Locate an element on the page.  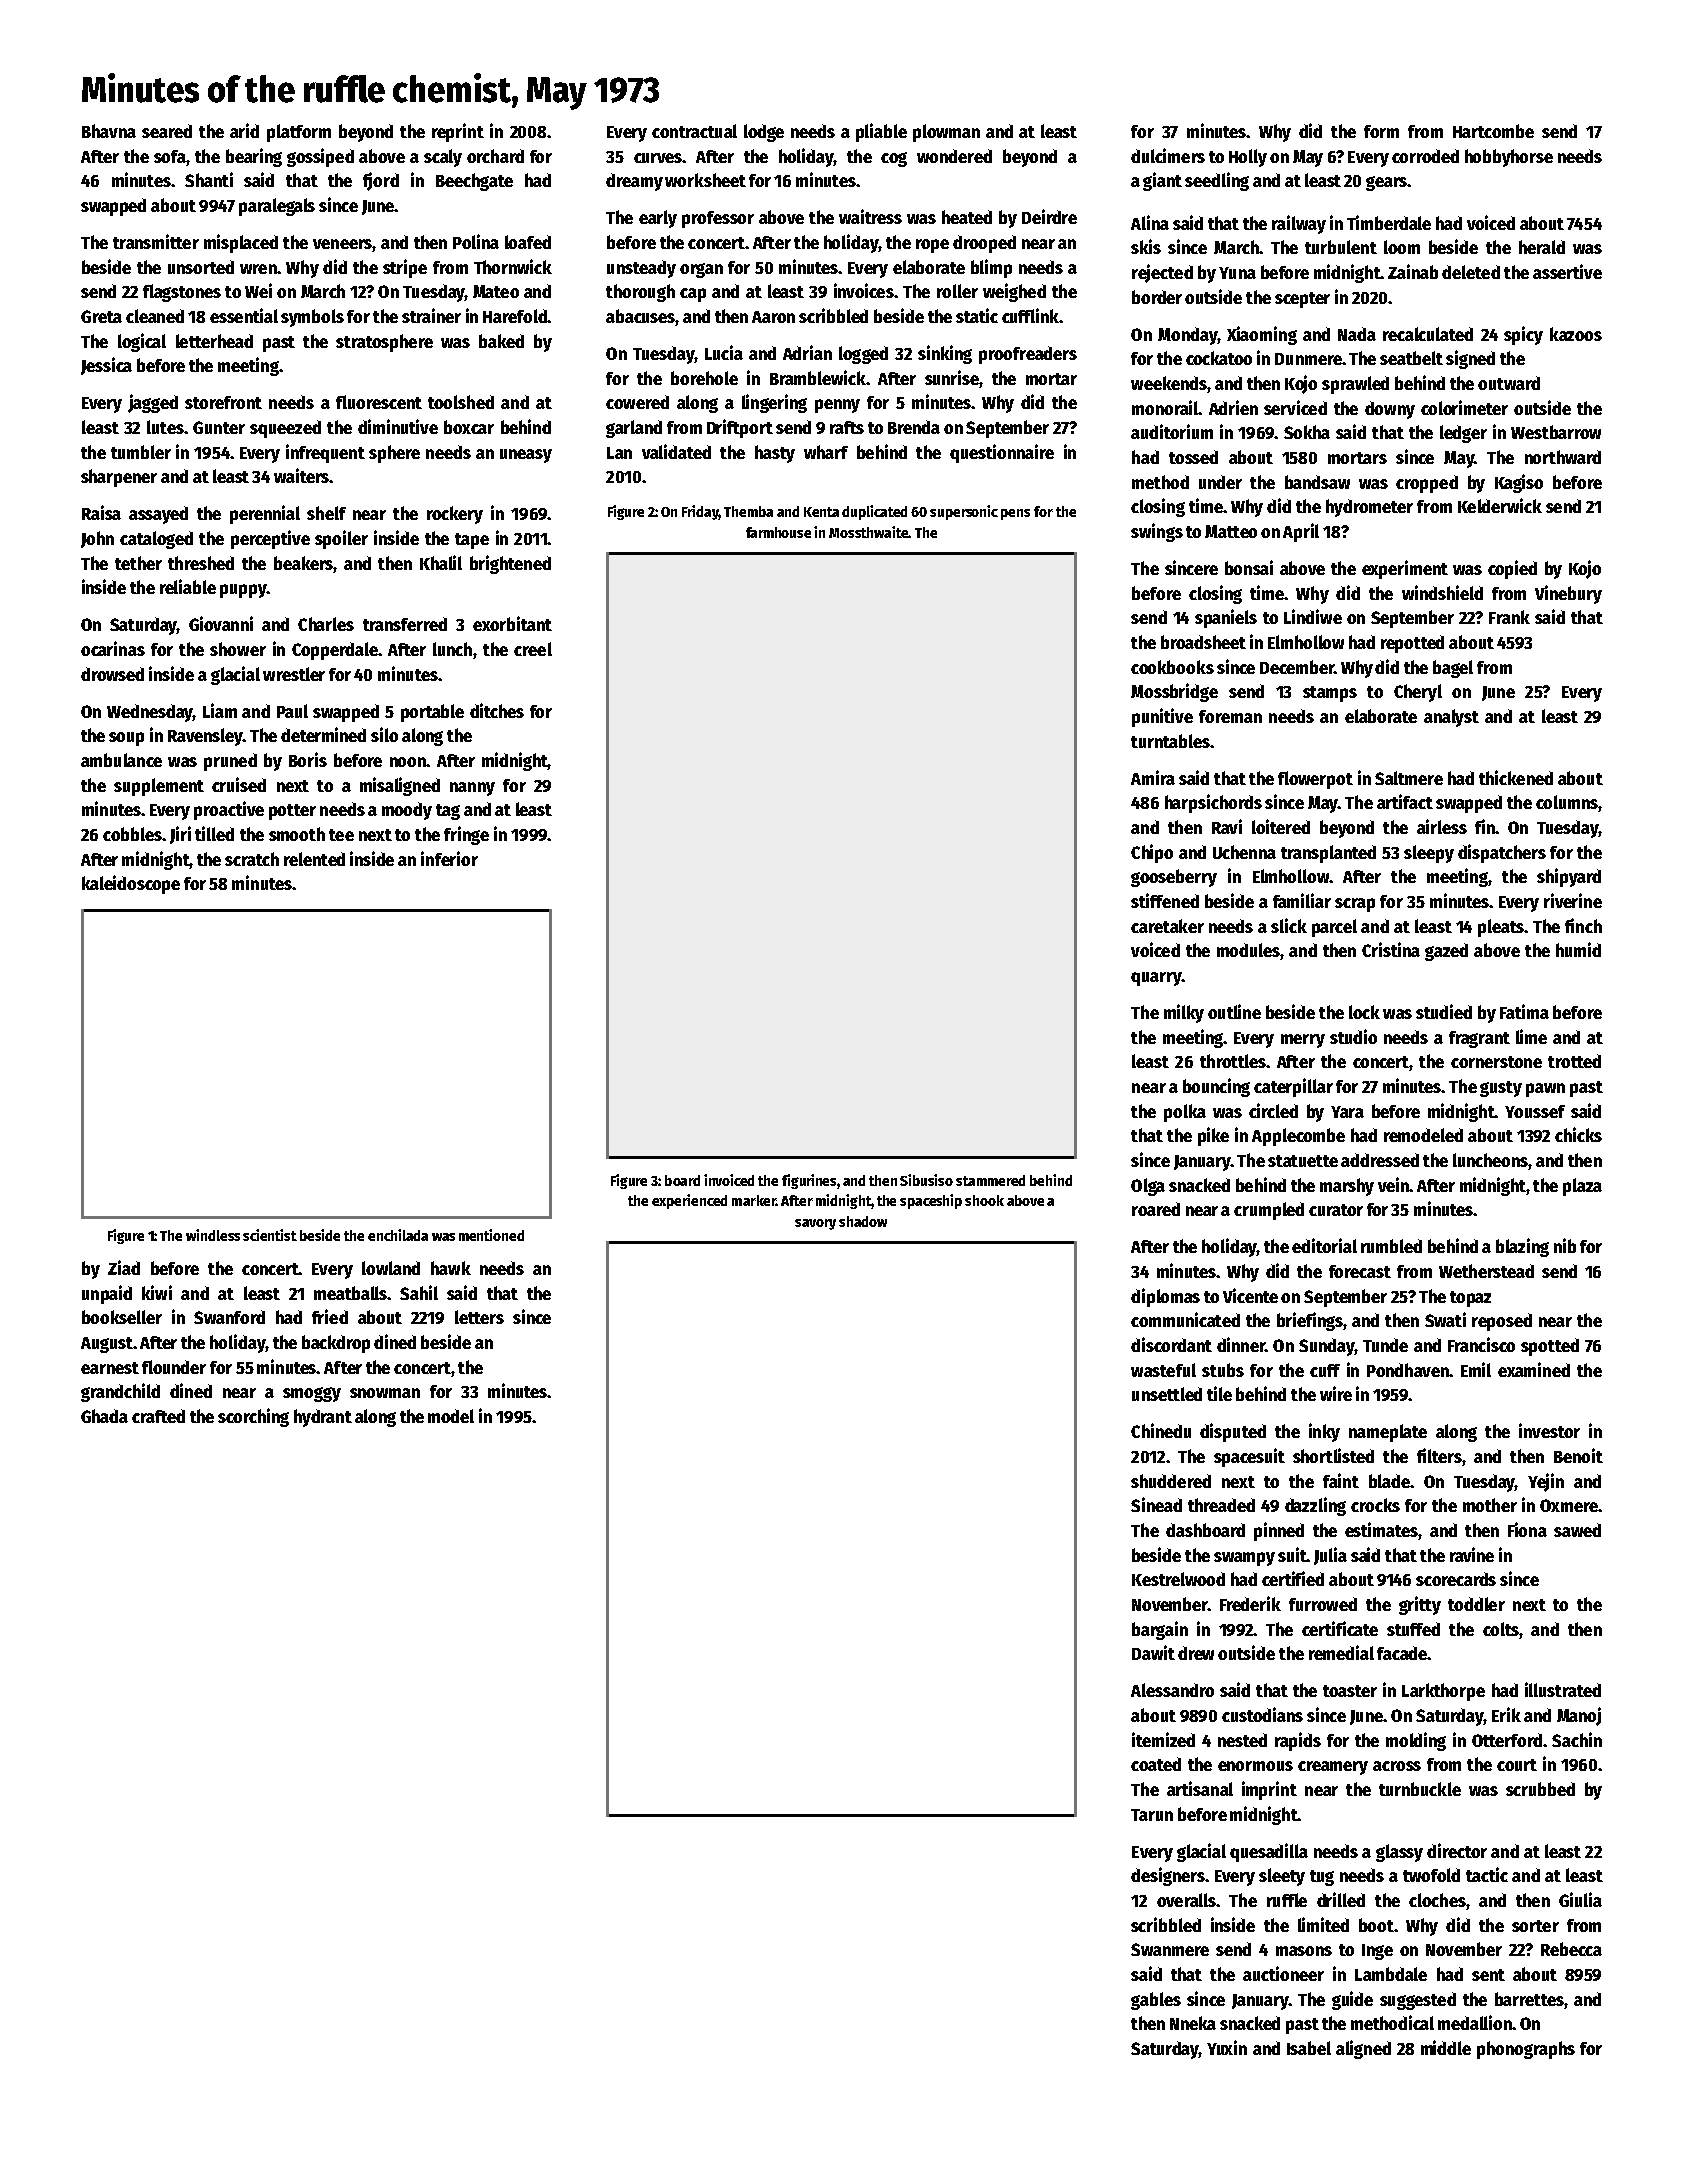
hobbyhorse is located at coordinates (1509, 158).
